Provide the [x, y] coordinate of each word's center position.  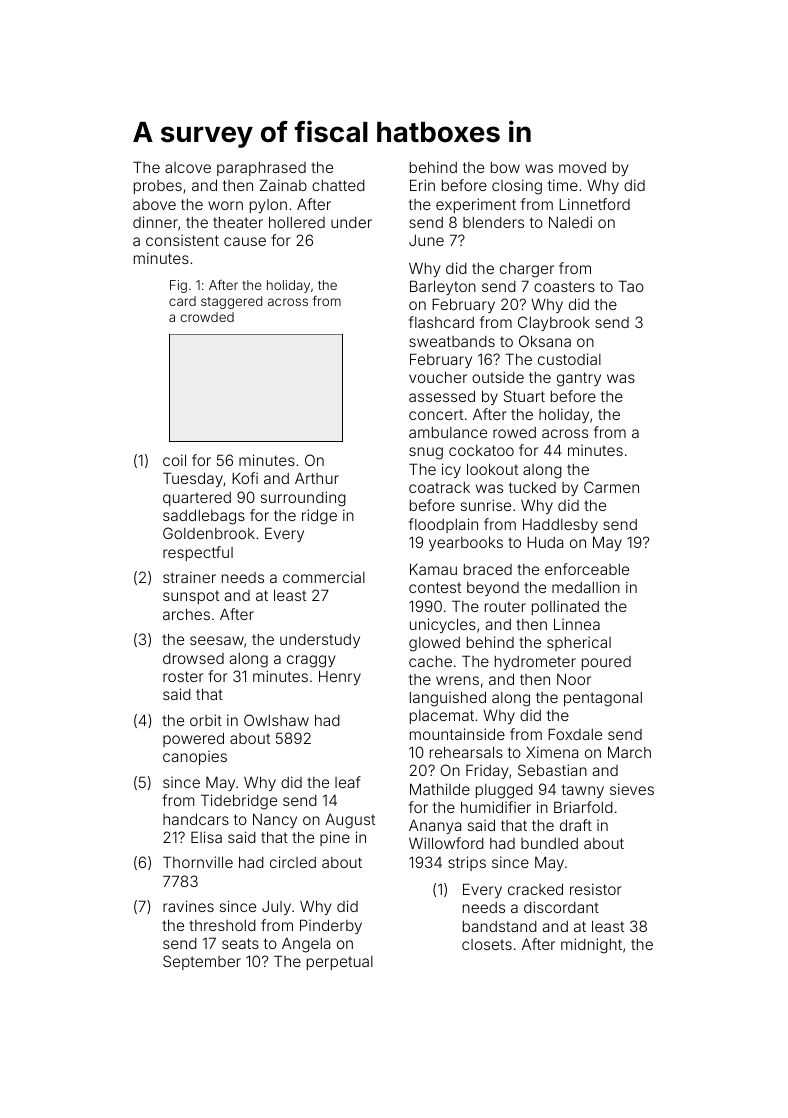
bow [505, 167]
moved [582, 167]
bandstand [500, 926]
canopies [195, 757]
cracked [535, 889]
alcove [188, 167]
